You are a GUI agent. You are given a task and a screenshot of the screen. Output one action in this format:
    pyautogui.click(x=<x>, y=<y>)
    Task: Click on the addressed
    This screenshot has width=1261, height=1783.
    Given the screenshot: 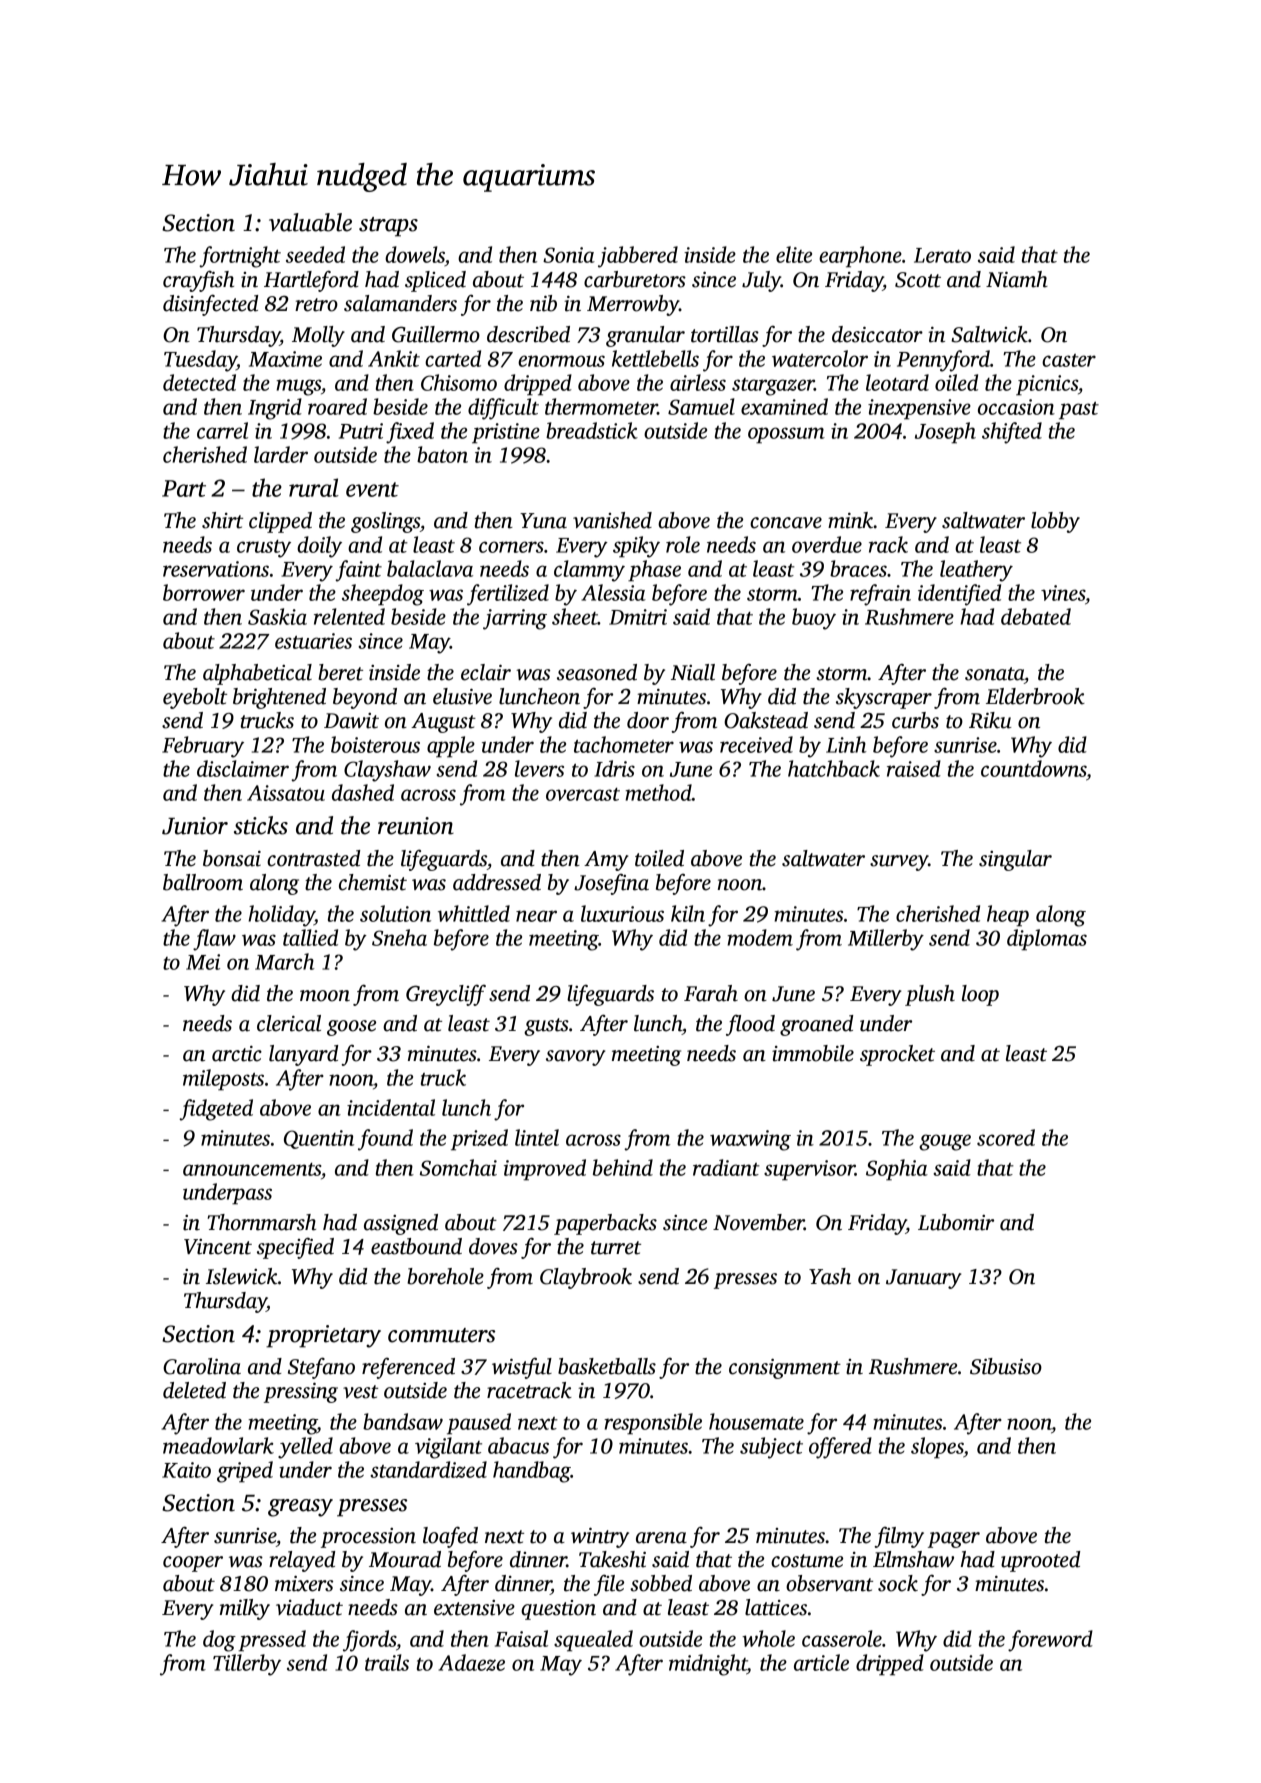 What is the action you would take?
    pyautogui.click(x=497, y=882)
